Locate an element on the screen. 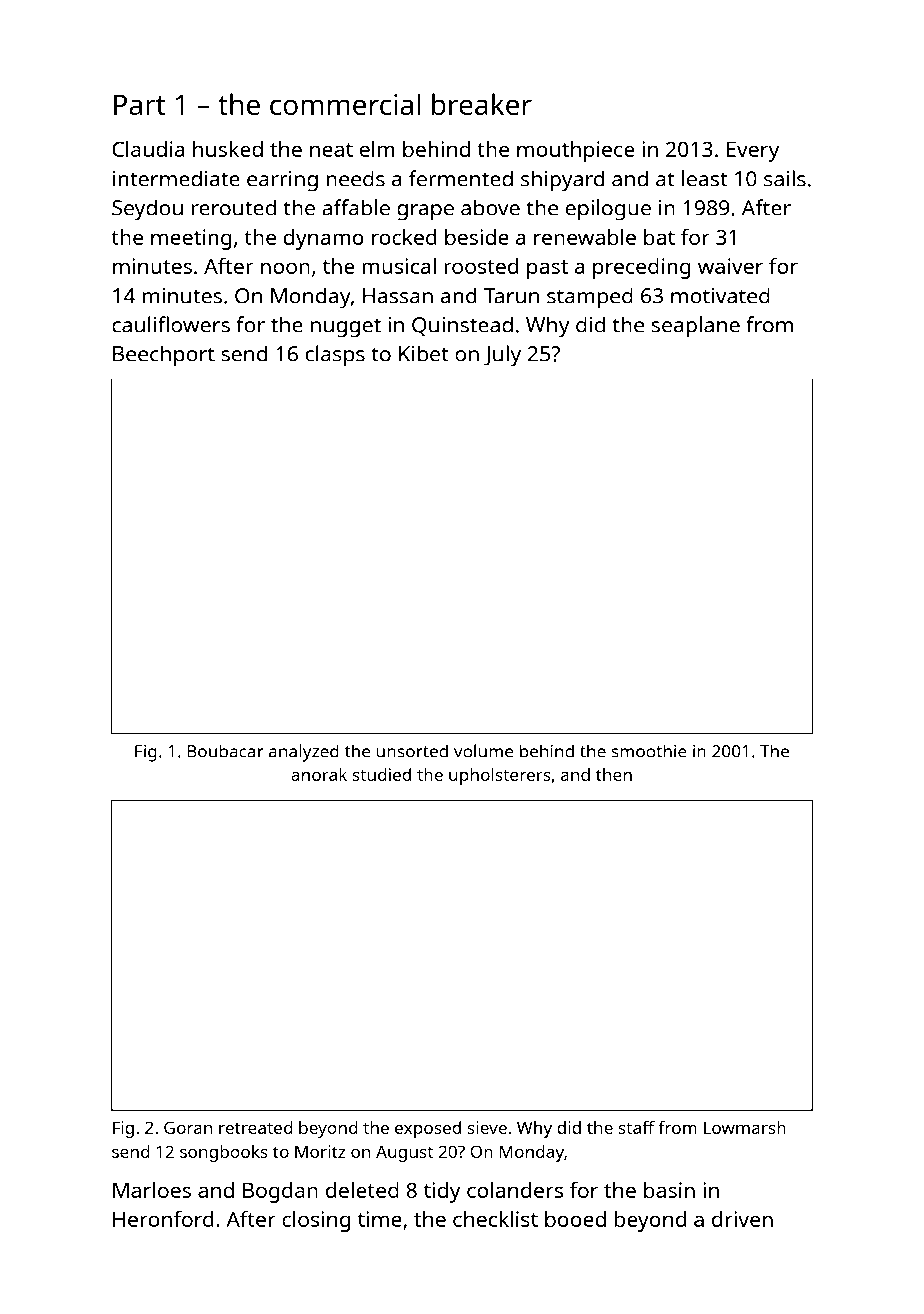 This screenshot has height=1314, width=924. Boubacar is located at coordinates (225, 751).
